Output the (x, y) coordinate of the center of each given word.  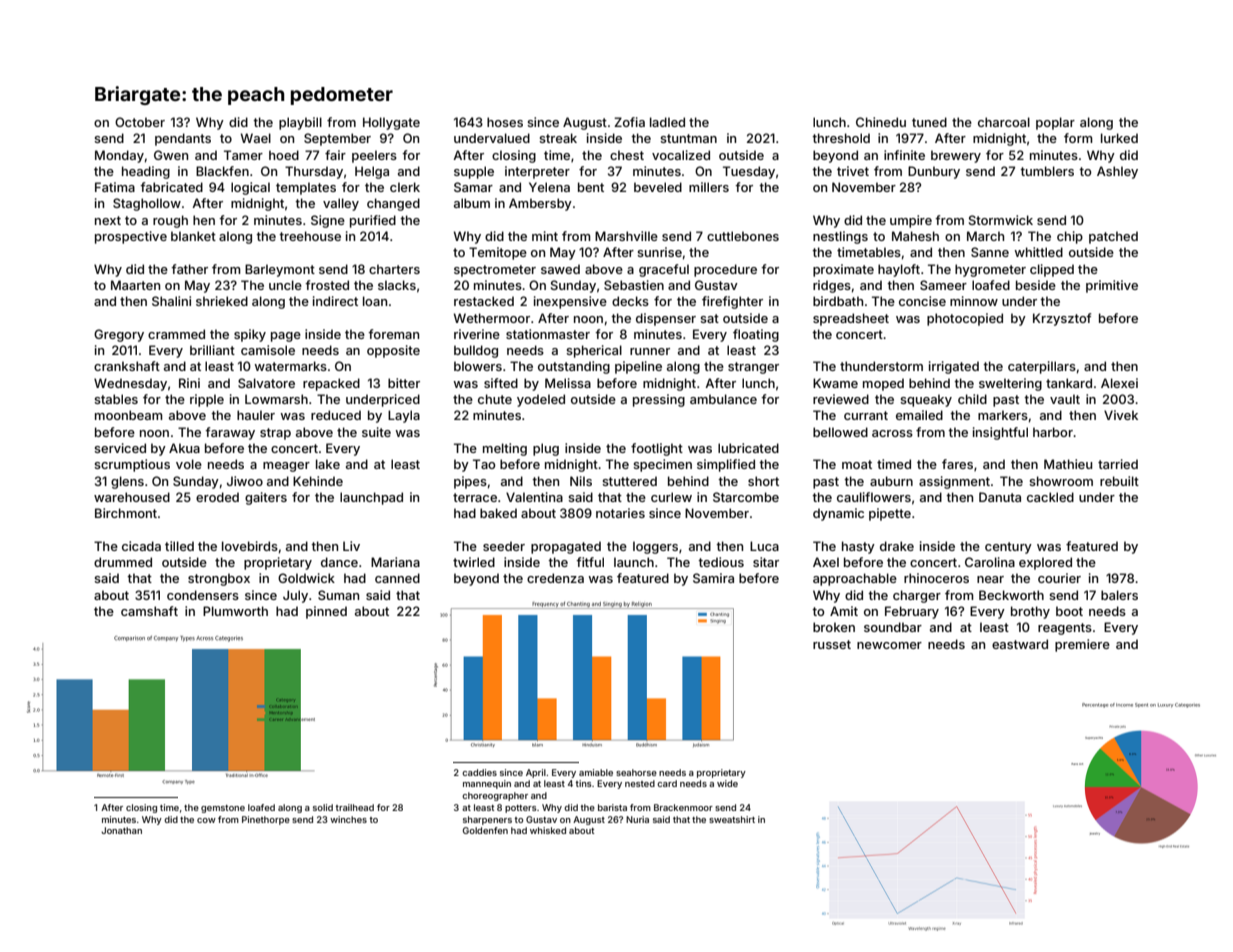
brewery (956, 156)
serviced (120, 448)
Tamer (243, 155)
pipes (470, 482)
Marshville (626, 236)
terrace (475, 497)
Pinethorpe (266, 820)
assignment (954, 482)
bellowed (840, 432)
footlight (657, 449)
